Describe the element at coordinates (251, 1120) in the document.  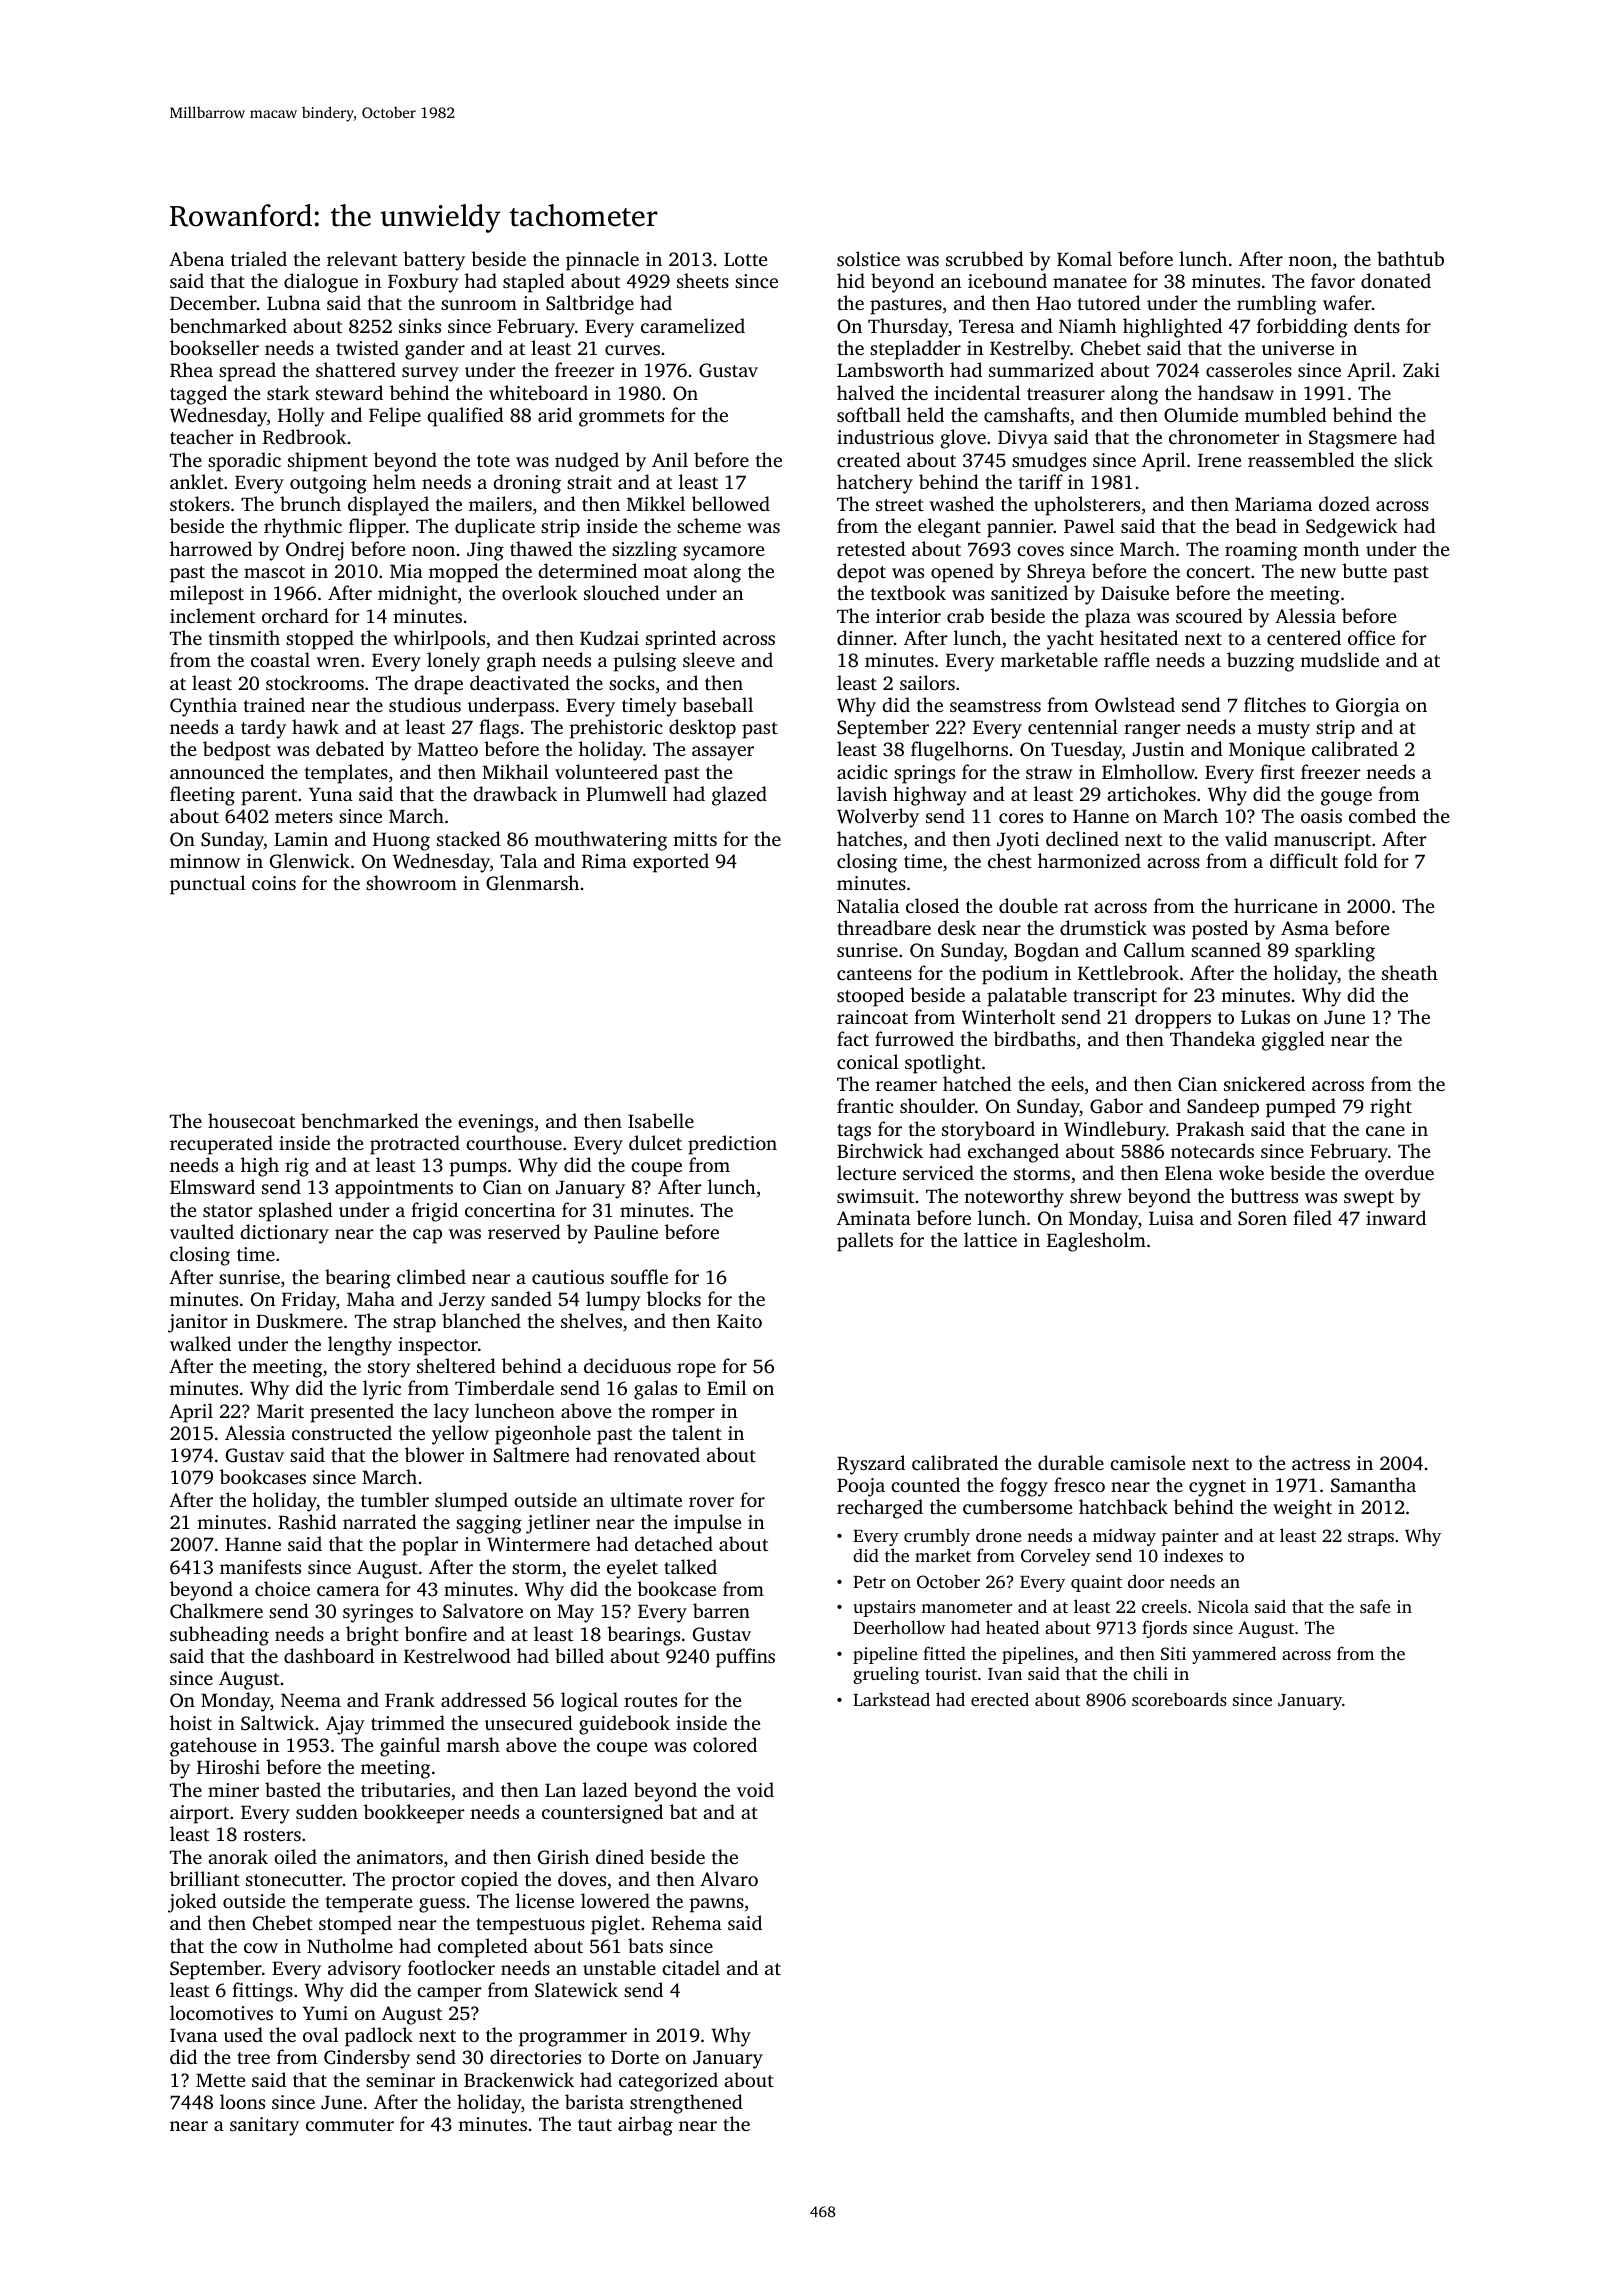
I see `housecoat` at that location.
